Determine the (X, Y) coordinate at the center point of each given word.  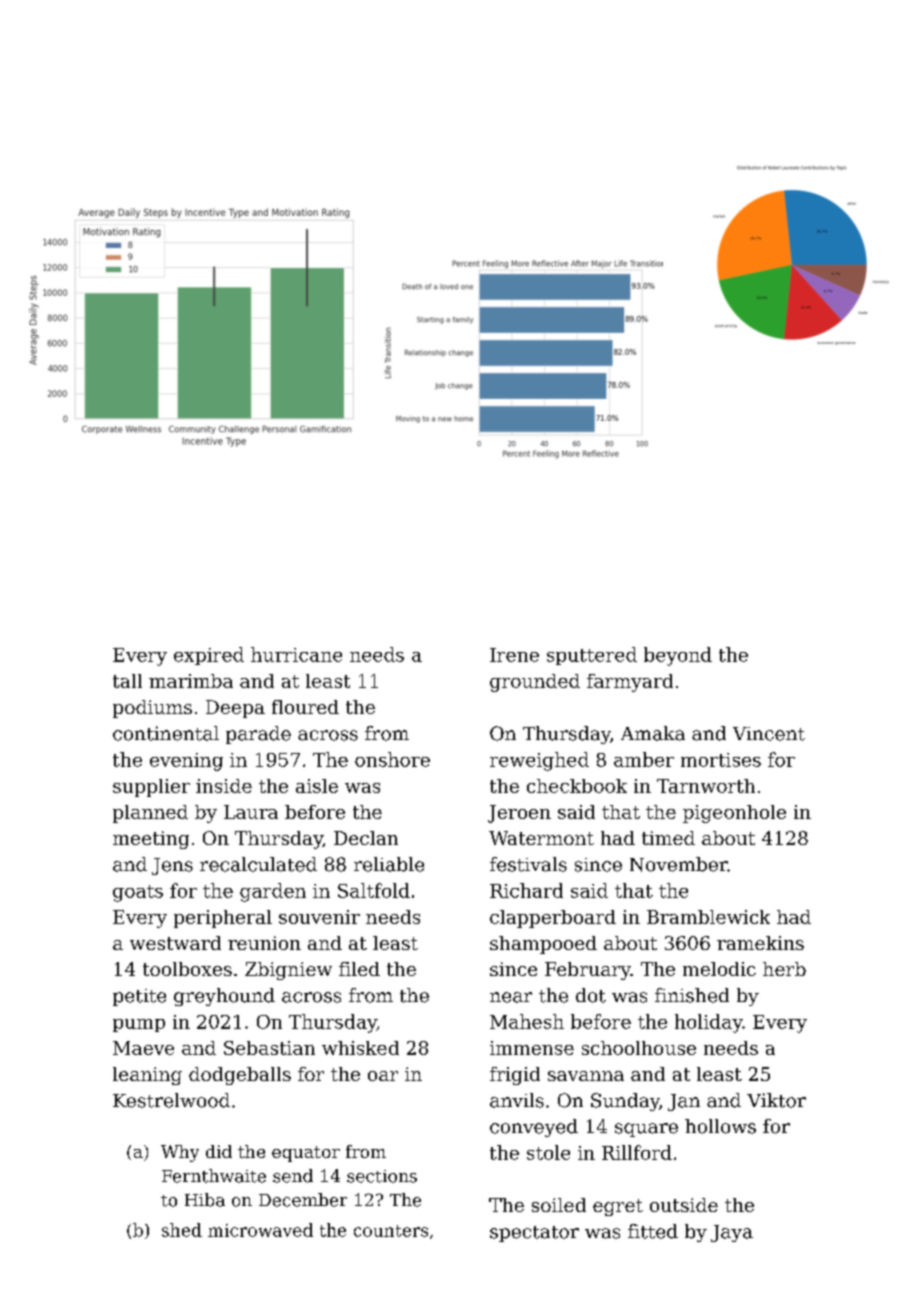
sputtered (592, 656)
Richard (526, 890)
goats (138, 893)
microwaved (260, 1230)
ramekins (760, 943)
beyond (678, 656)
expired (209, 656)
